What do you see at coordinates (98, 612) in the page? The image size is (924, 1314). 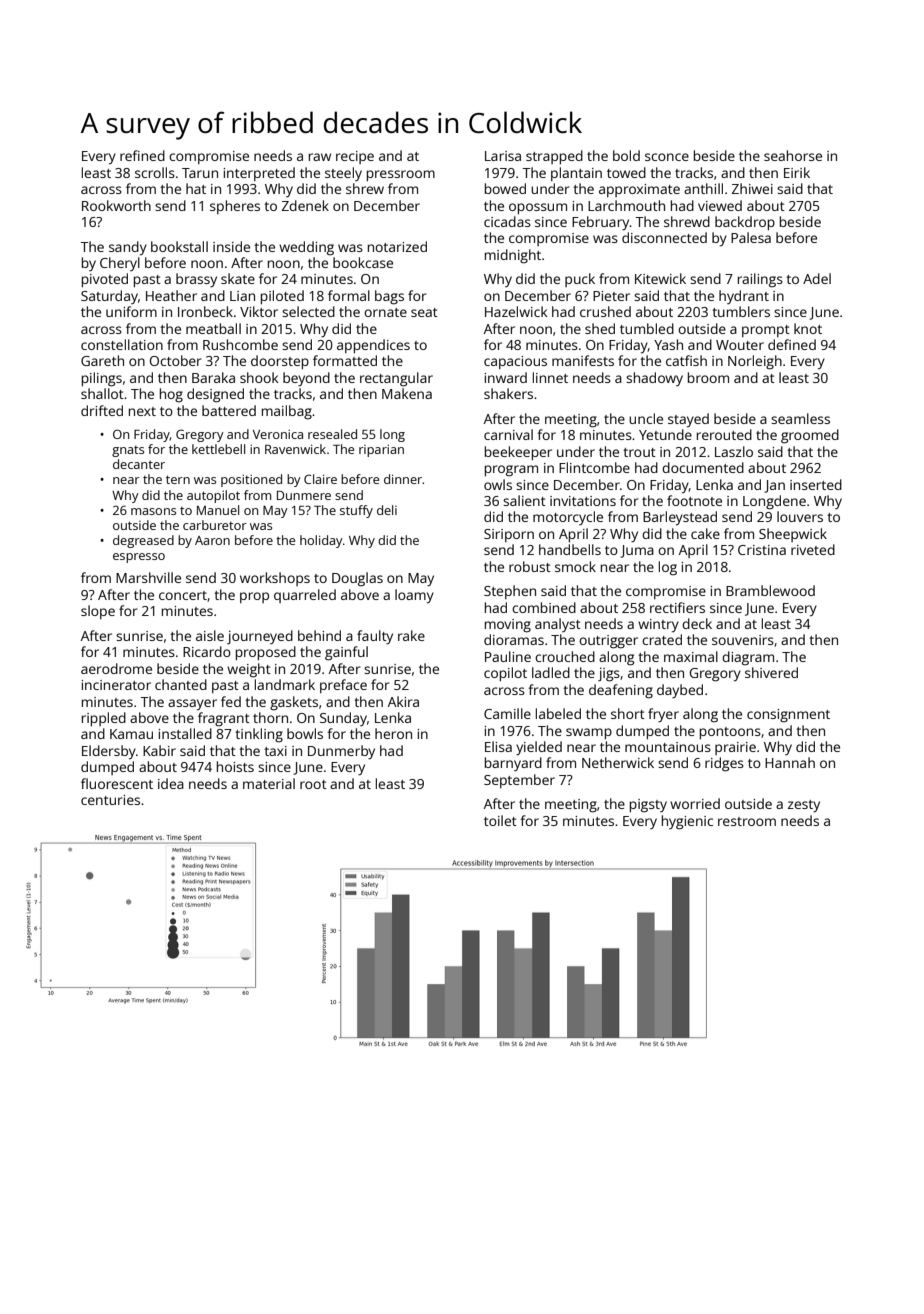 I see `slope` at bounding box center [98, 612].
